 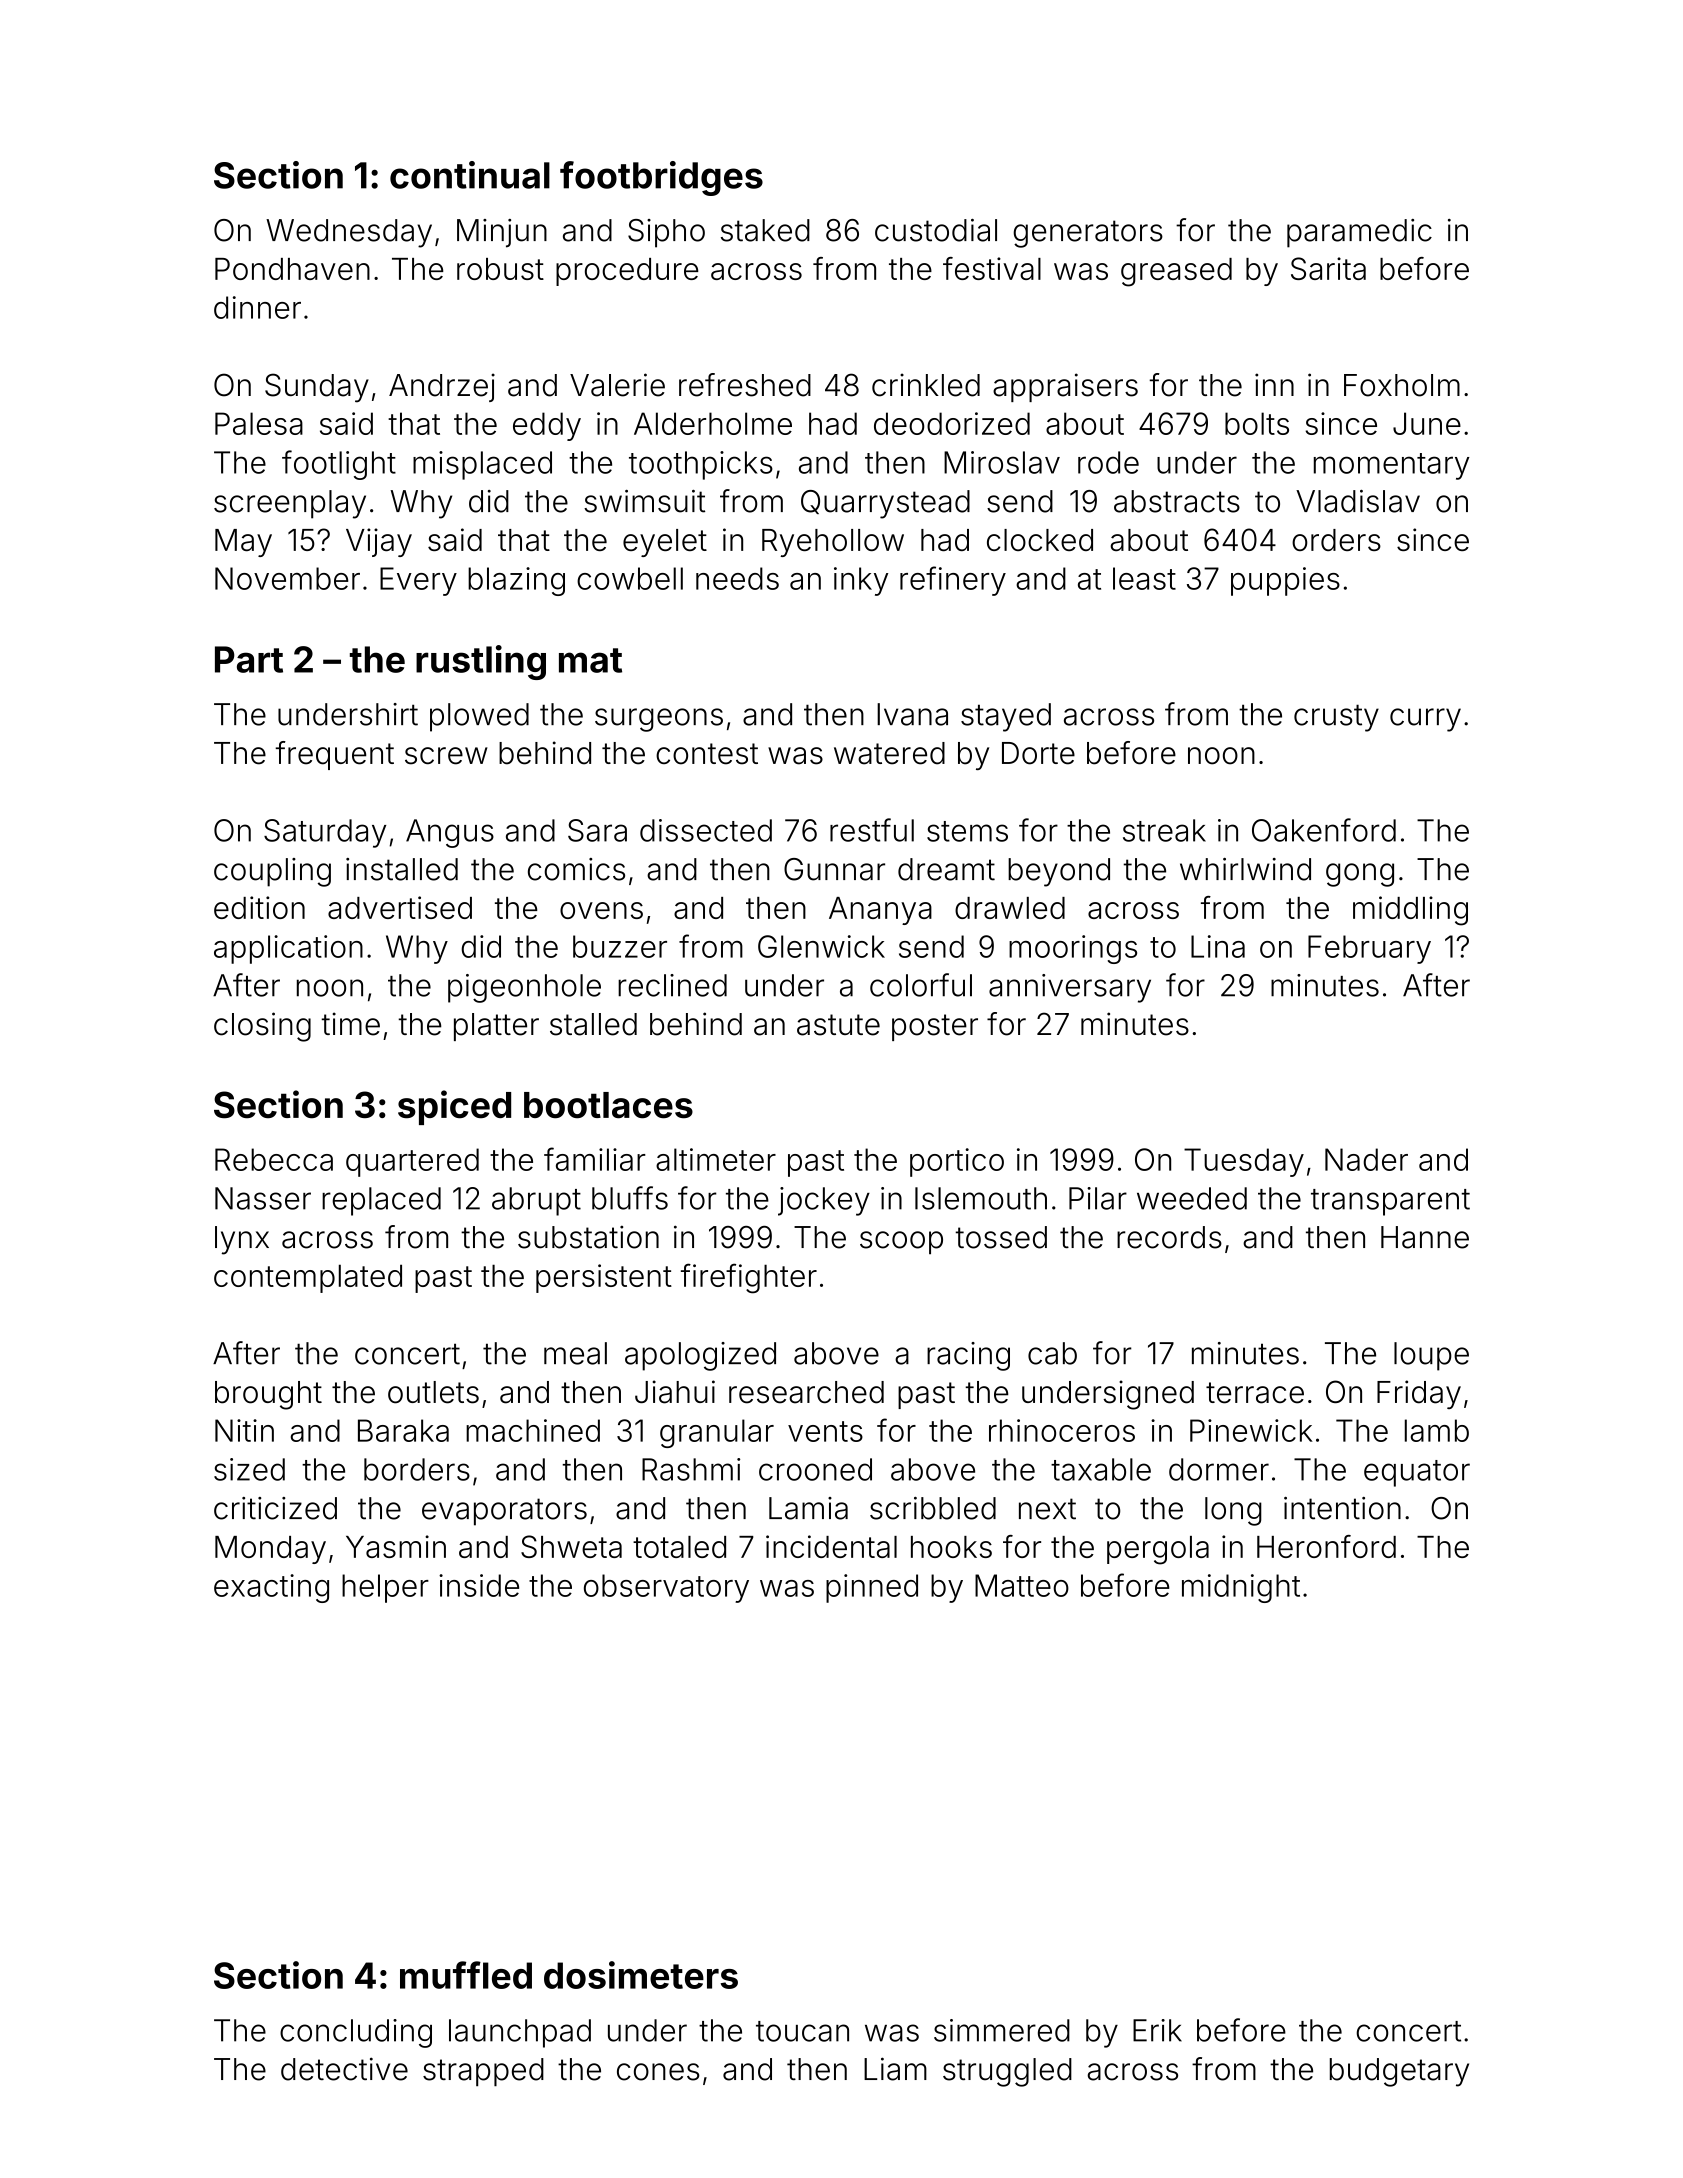 What do you see at coordinates (344, 2069) in the page?
I see `detective` at bounding box center [344, 2069].
